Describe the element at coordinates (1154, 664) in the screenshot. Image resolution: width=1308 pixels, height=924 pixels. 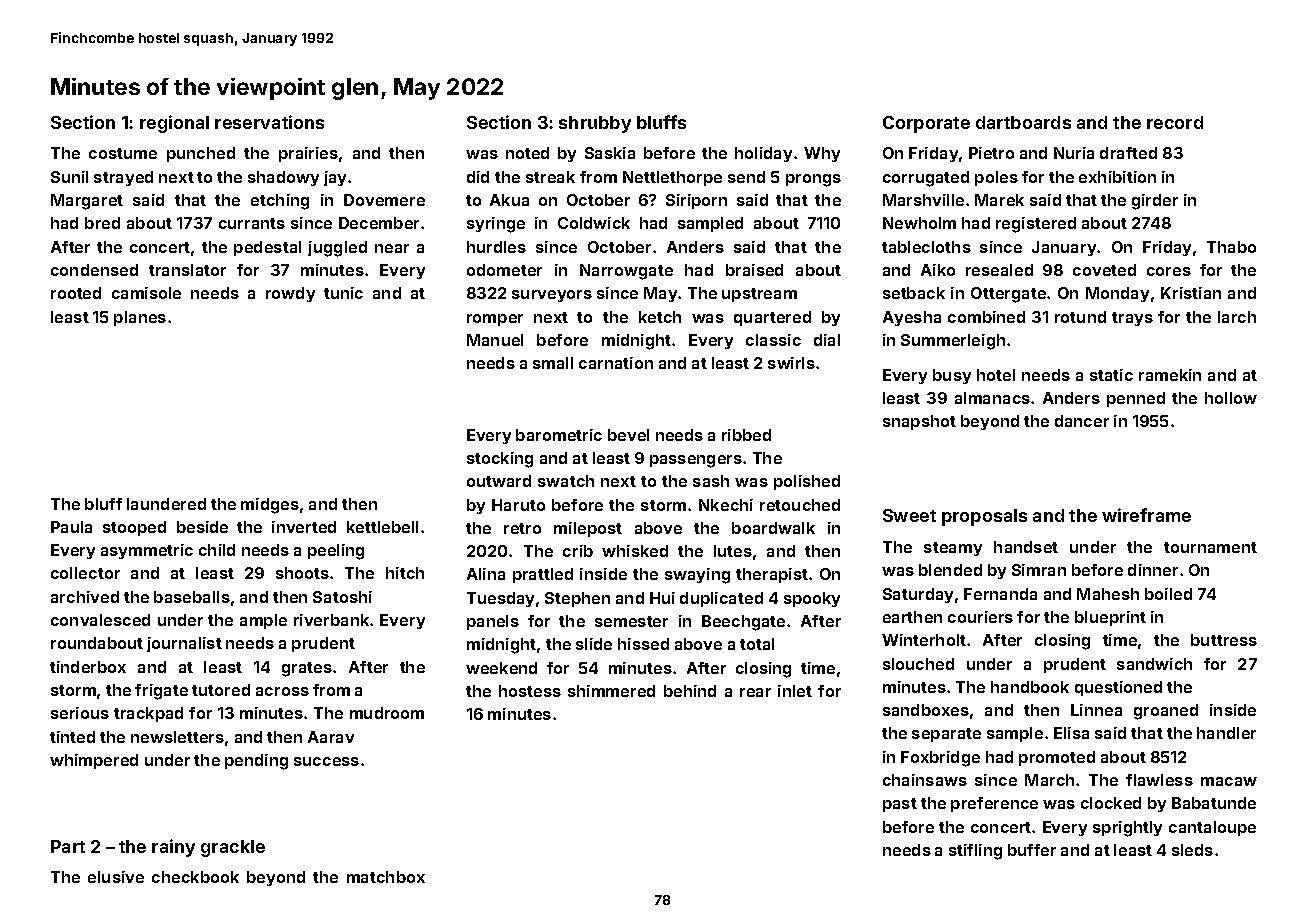
I see `sandwich` at that location.
